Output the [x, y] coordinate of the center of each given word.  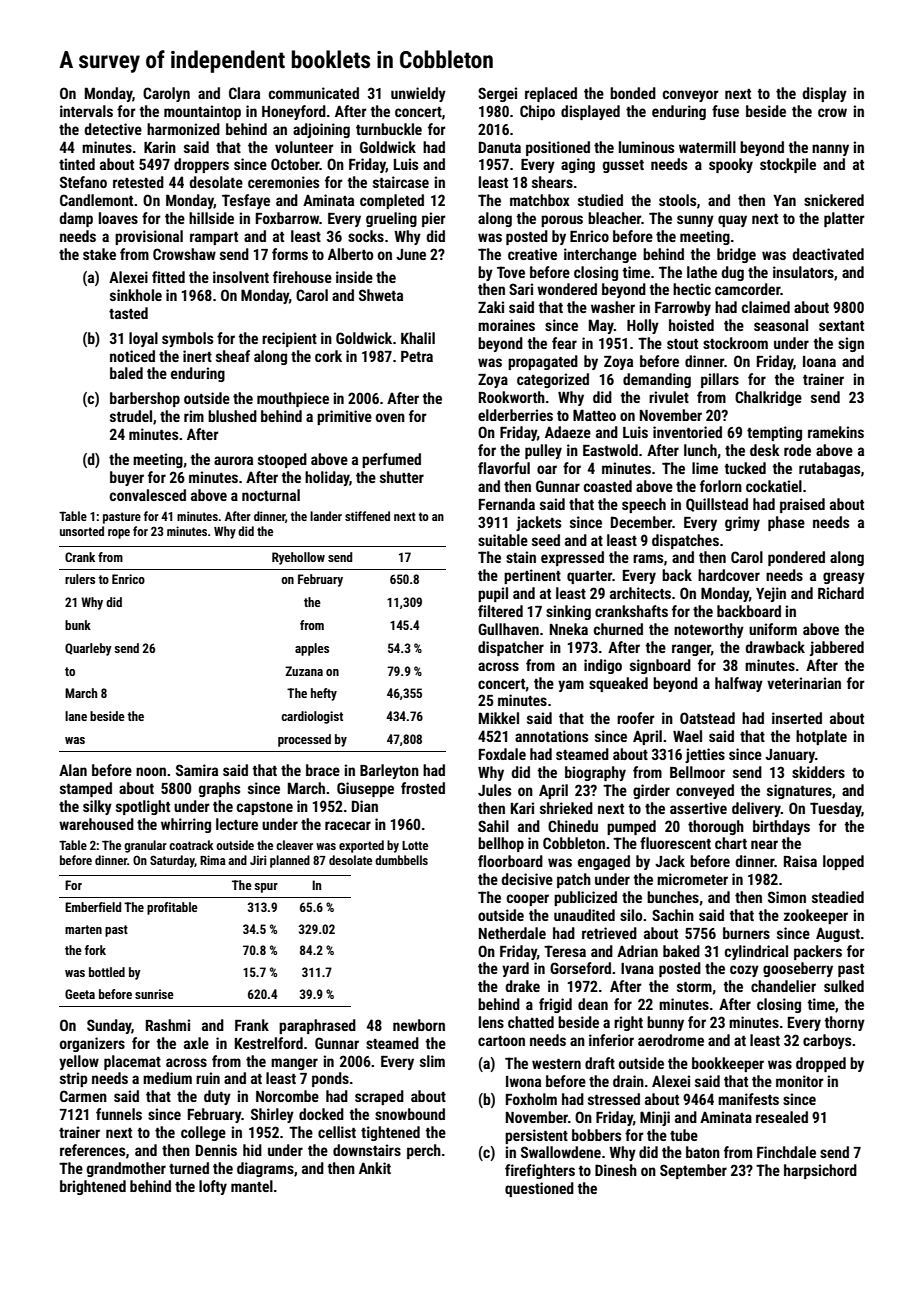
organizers [92, 1044]
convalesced [148, 495]
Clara [244, 93]
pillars [720, 380]
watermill [707, 147]
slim [432, 1061]
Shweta [381, 295]
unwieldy [418, 94]
